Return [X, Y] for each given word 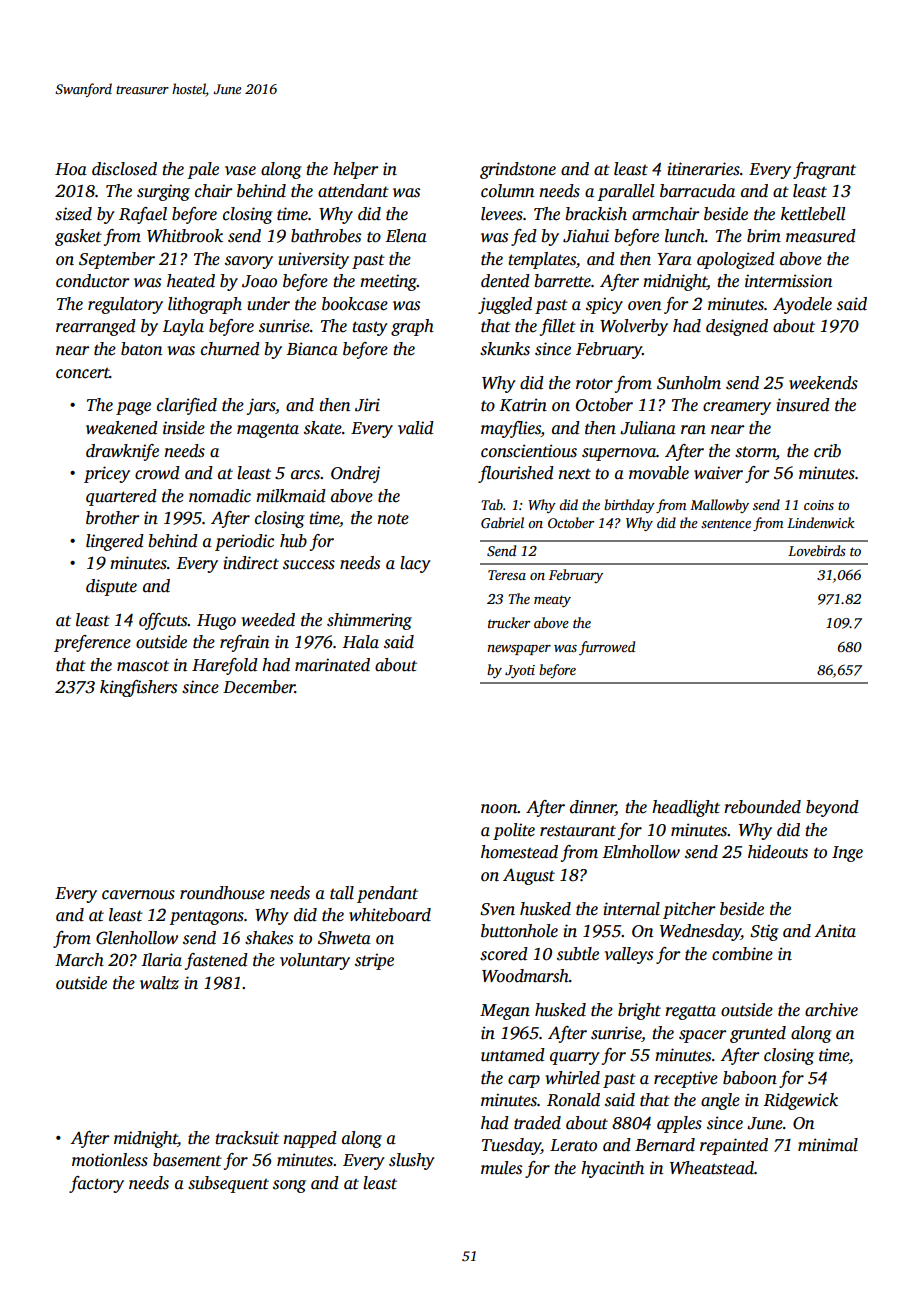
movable [659, 473]
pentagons [206, 917]
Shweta [344, 938]
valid [416, 428]
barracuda [697, 191]
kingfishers [138, 688]
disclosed [124, 169]
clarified [187, 406]
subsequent [228, 1184]
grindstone [518, 170]
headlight [686, 808]
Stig [764, 932]
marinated [332, 665]
